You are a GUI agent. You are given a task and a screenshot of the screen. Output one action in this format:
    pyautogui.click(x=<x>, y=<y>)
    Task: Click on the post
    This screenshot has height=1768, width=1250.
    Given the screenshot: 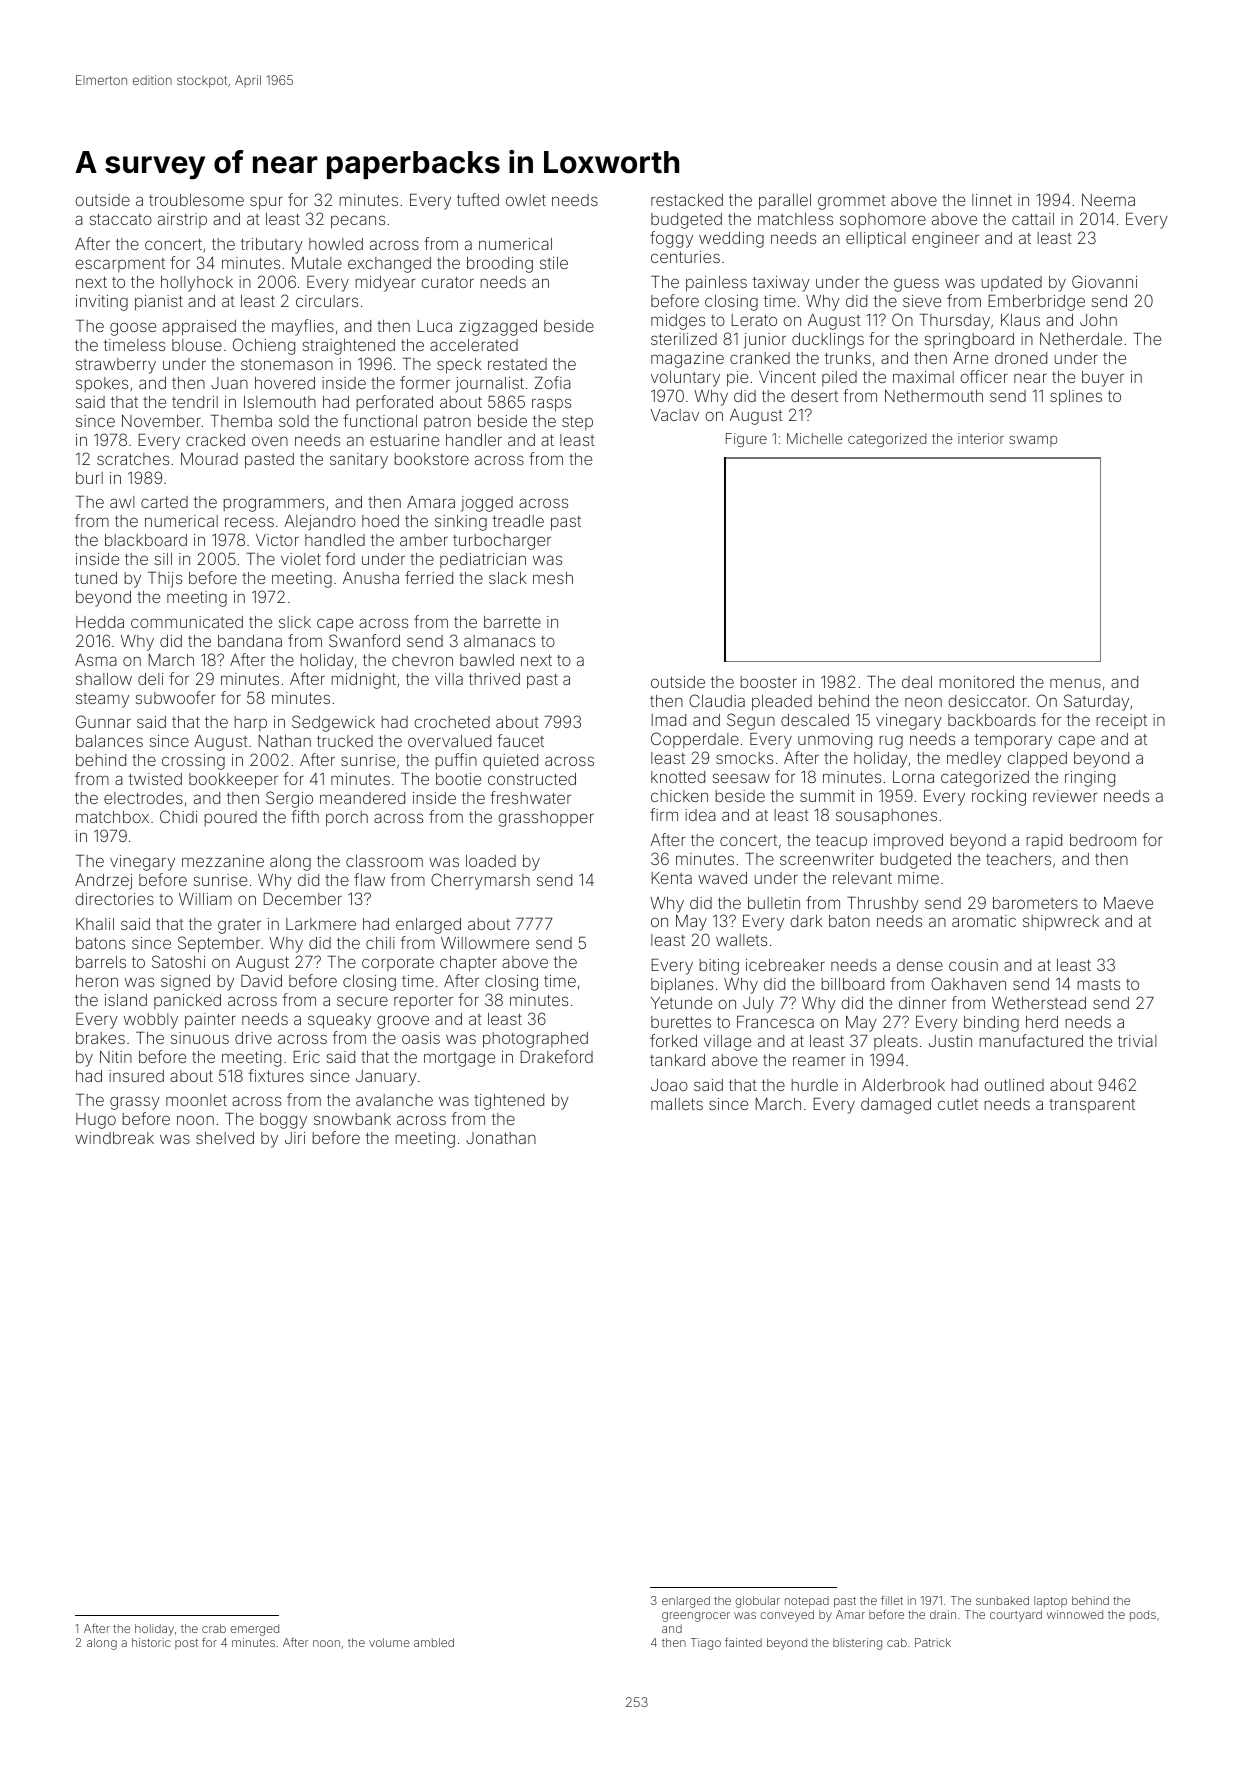 What is the action you would take?
    pyautogui.click(x=186, y=1644)
